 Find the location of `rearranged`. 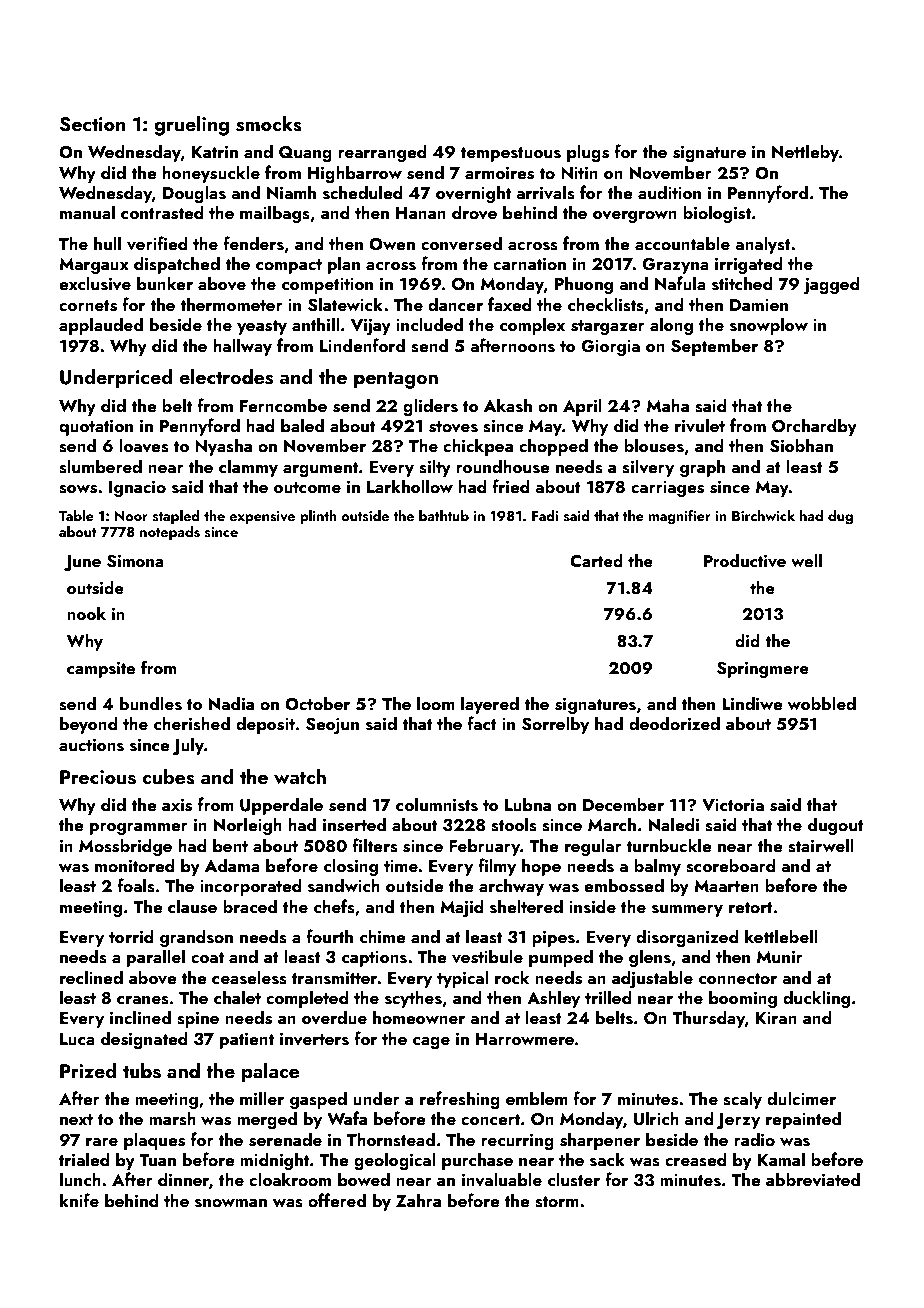

rearranged is located at coordinates (382, 153).
